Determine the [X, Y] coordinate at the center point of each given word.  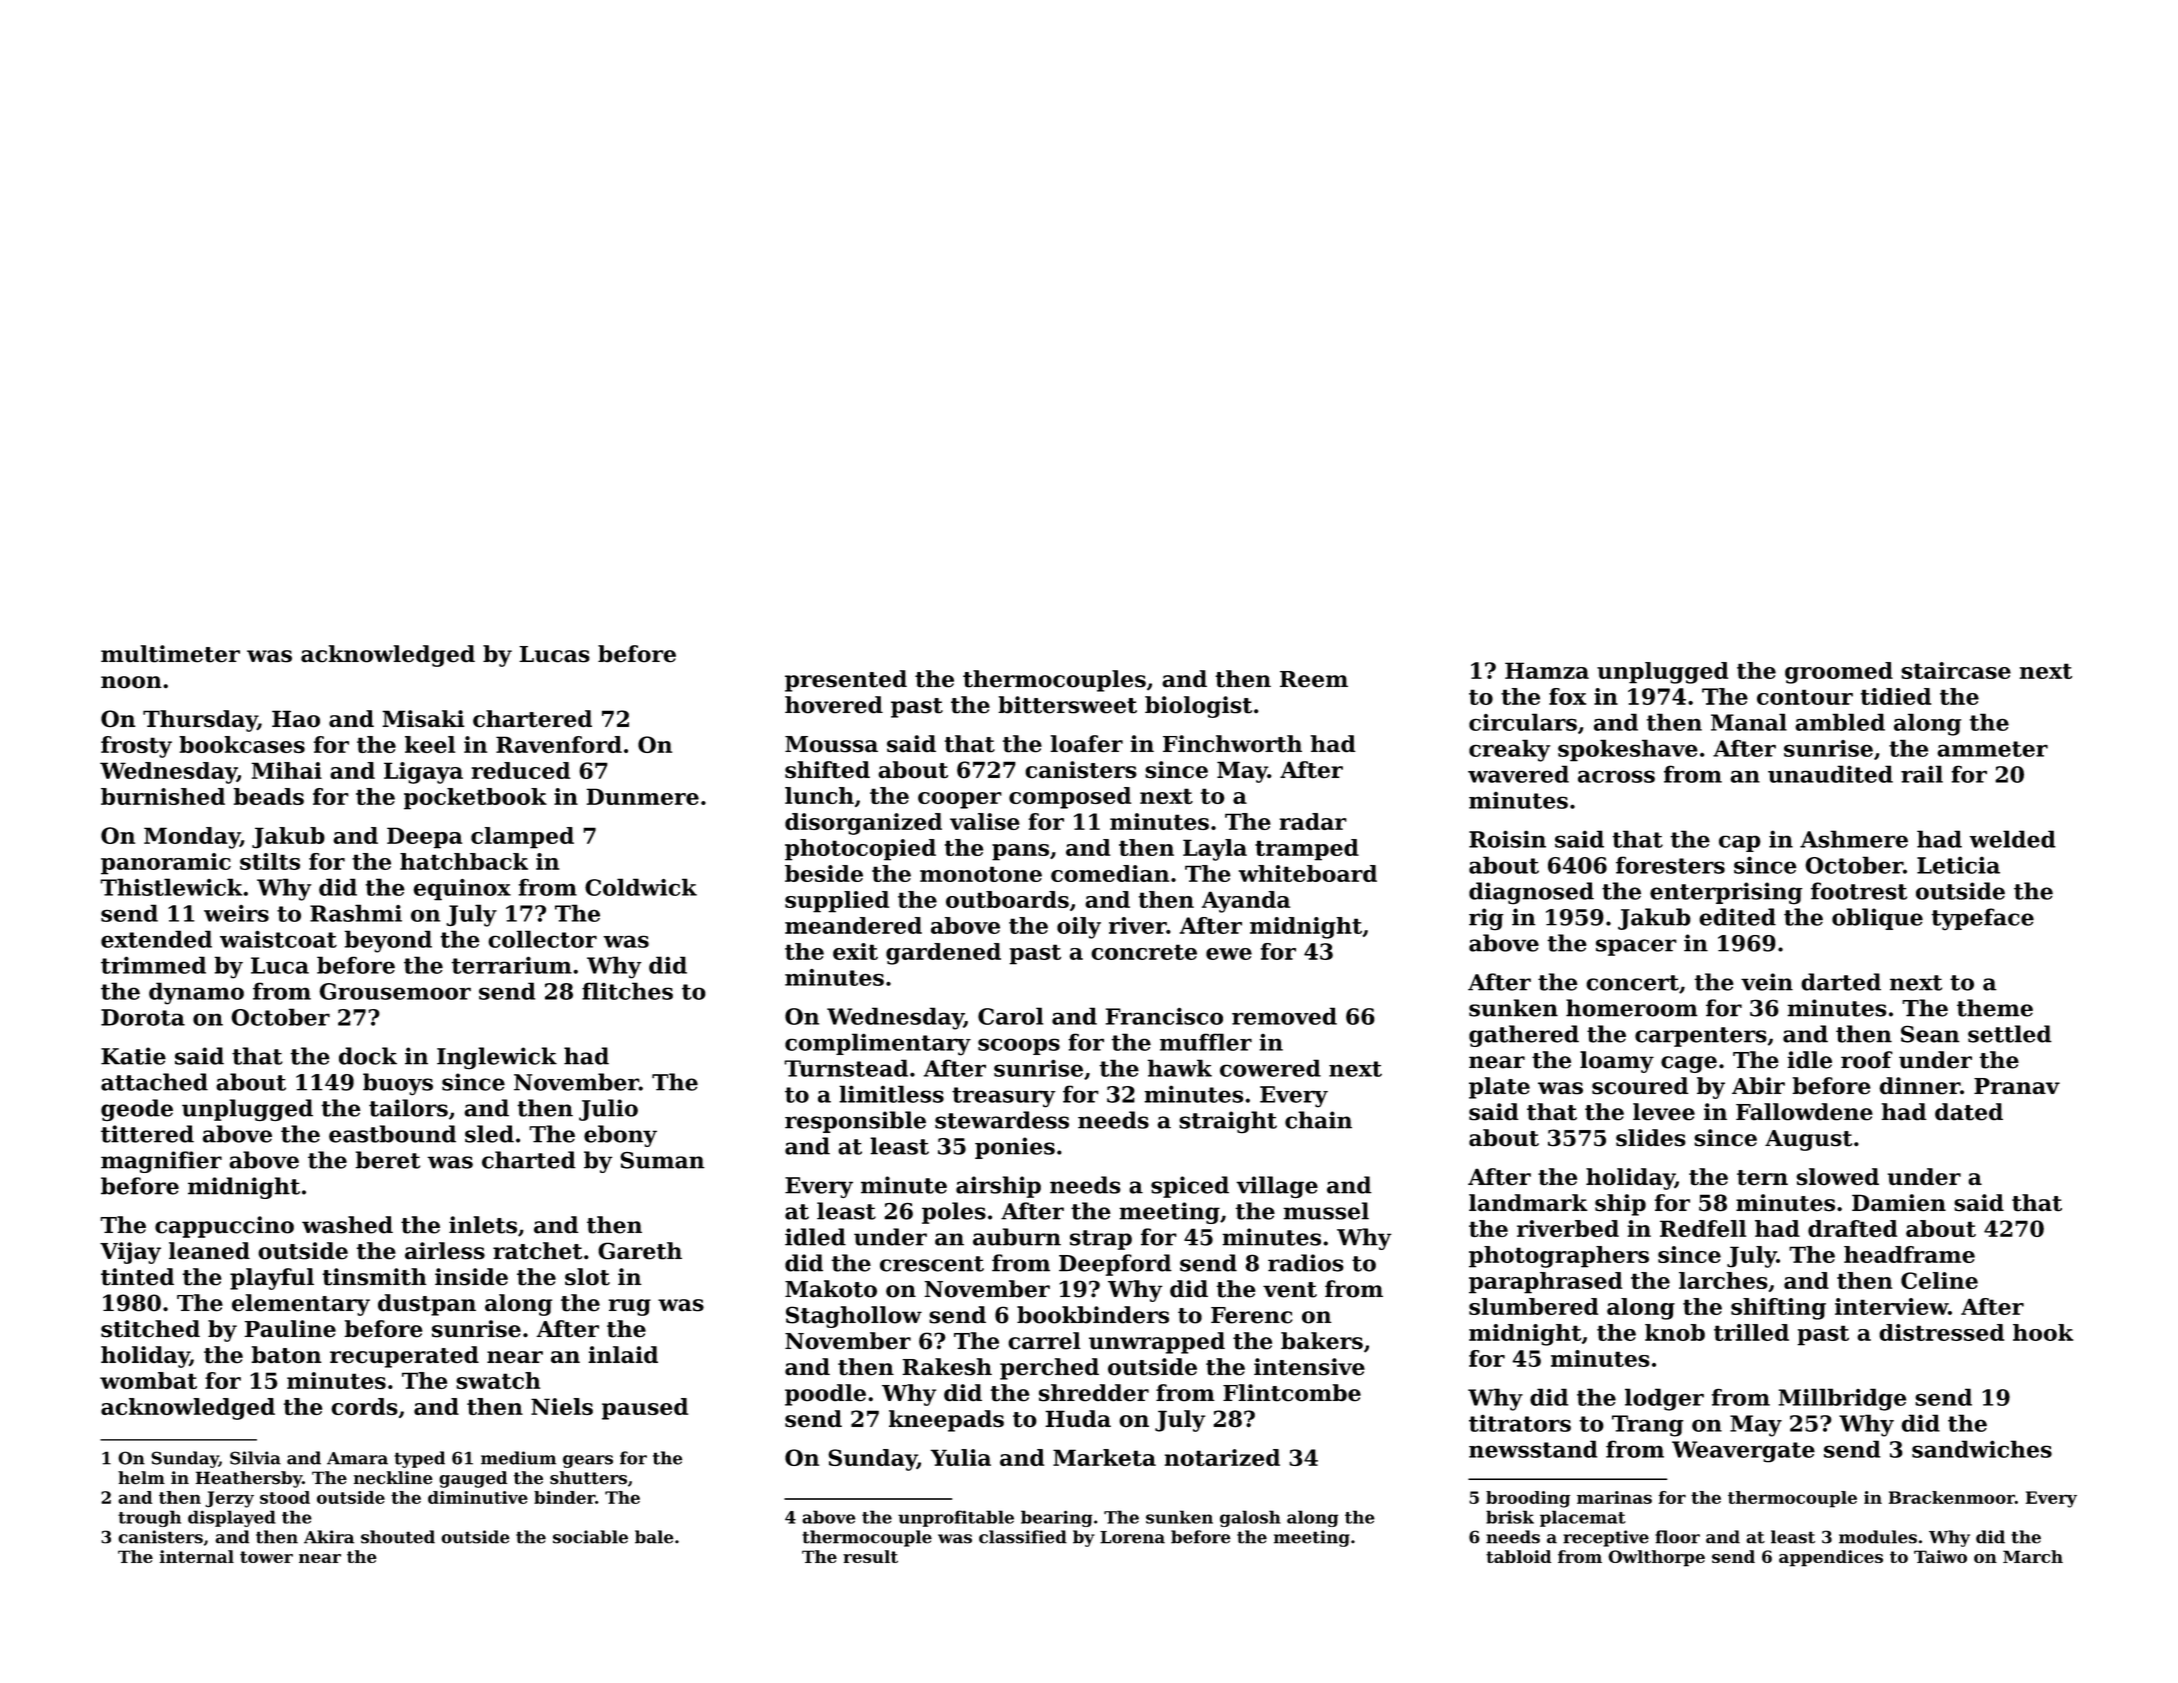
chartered [532, 719]
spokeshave [1628, 750]
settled [2010, 1034]
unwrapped [1157, 1343]
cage [1689, 1064]
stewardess [1002, 1120]
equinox [462, 890]
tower [266, 1557]
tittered [147, 1134]
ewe [1229, 954]
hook [2043, 1332]
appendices [1831, 1558]
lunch [819, 795]
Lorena [1132, 1537]
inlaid [623, 1355]
